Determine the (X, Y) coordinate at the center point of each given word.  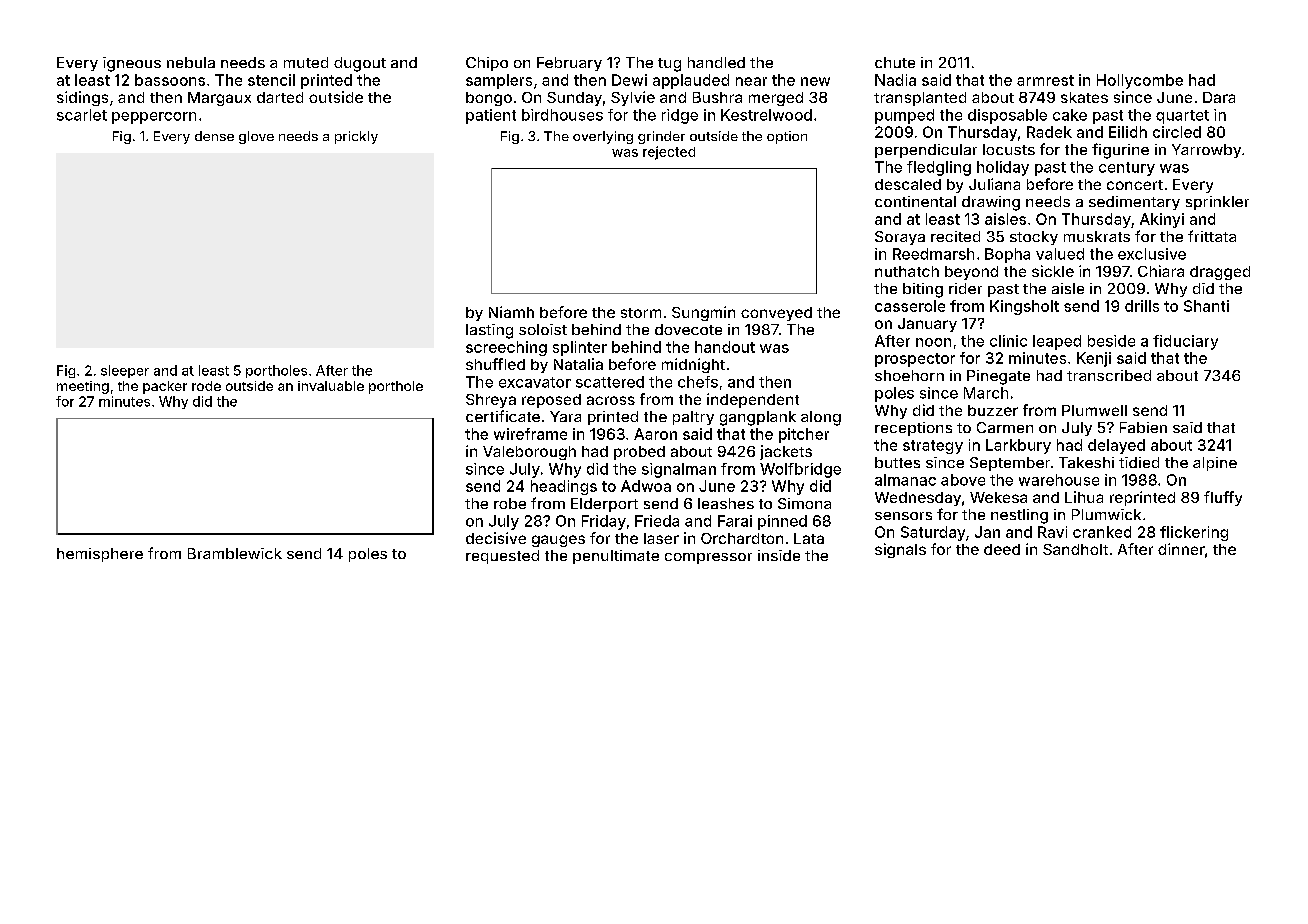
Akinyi (1162, 220)
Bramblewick (235, 553)
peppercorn (154, 118)
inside (779, 555)
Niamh (511, 312)
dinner (1181, 549)
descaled (908, 184)
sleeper (125, 371)
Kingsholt (1024, 307)
